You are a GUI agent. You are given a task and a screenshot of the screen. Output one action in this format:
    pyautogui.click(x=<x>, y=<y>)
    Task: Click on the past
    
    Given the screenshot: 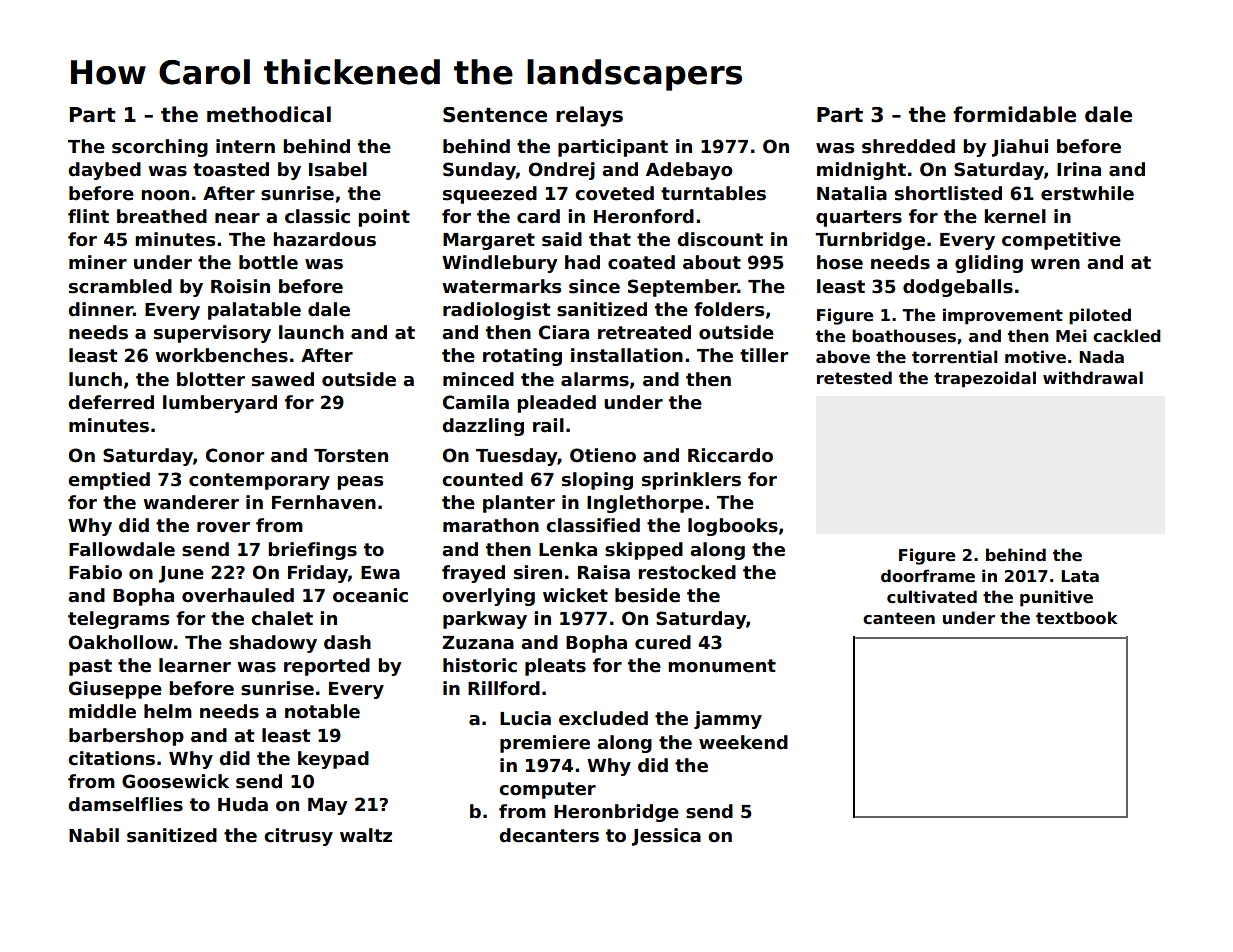 What is the action you would take?
    pyautogui.click(x=90, y=667)
